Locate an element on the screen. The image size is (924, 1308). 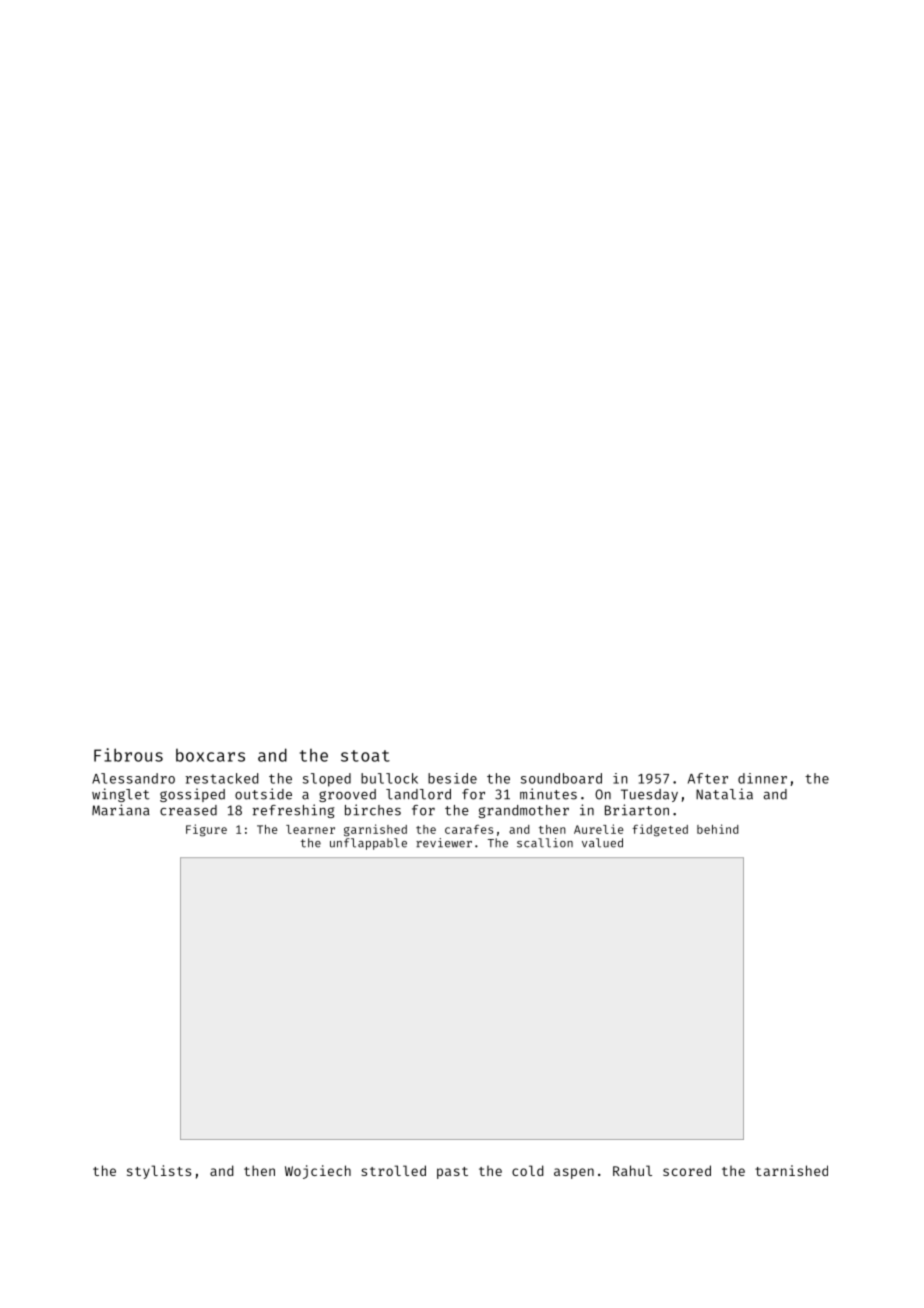
past is located at coordinates (452, 1173).
